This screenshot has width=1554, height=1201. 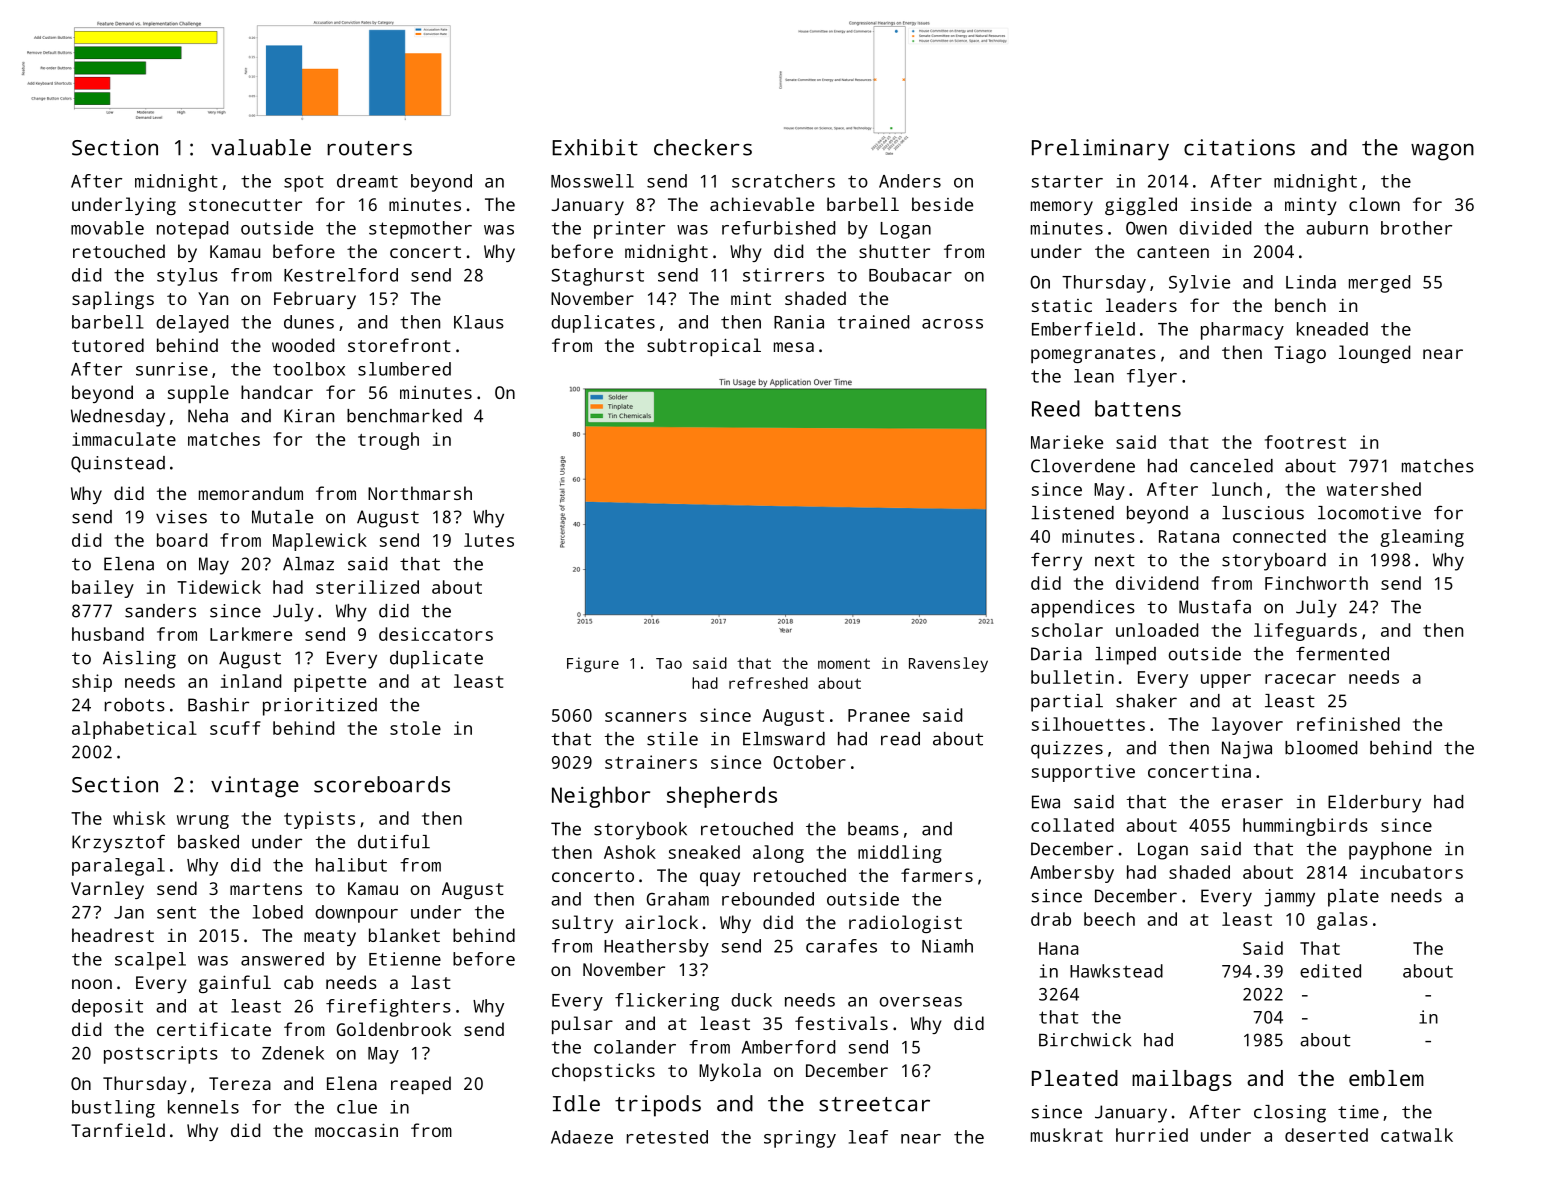 What do you see at coordinates (794, 347) in the screenshot?
I see `mesa` at bounding box center [794, 347].
